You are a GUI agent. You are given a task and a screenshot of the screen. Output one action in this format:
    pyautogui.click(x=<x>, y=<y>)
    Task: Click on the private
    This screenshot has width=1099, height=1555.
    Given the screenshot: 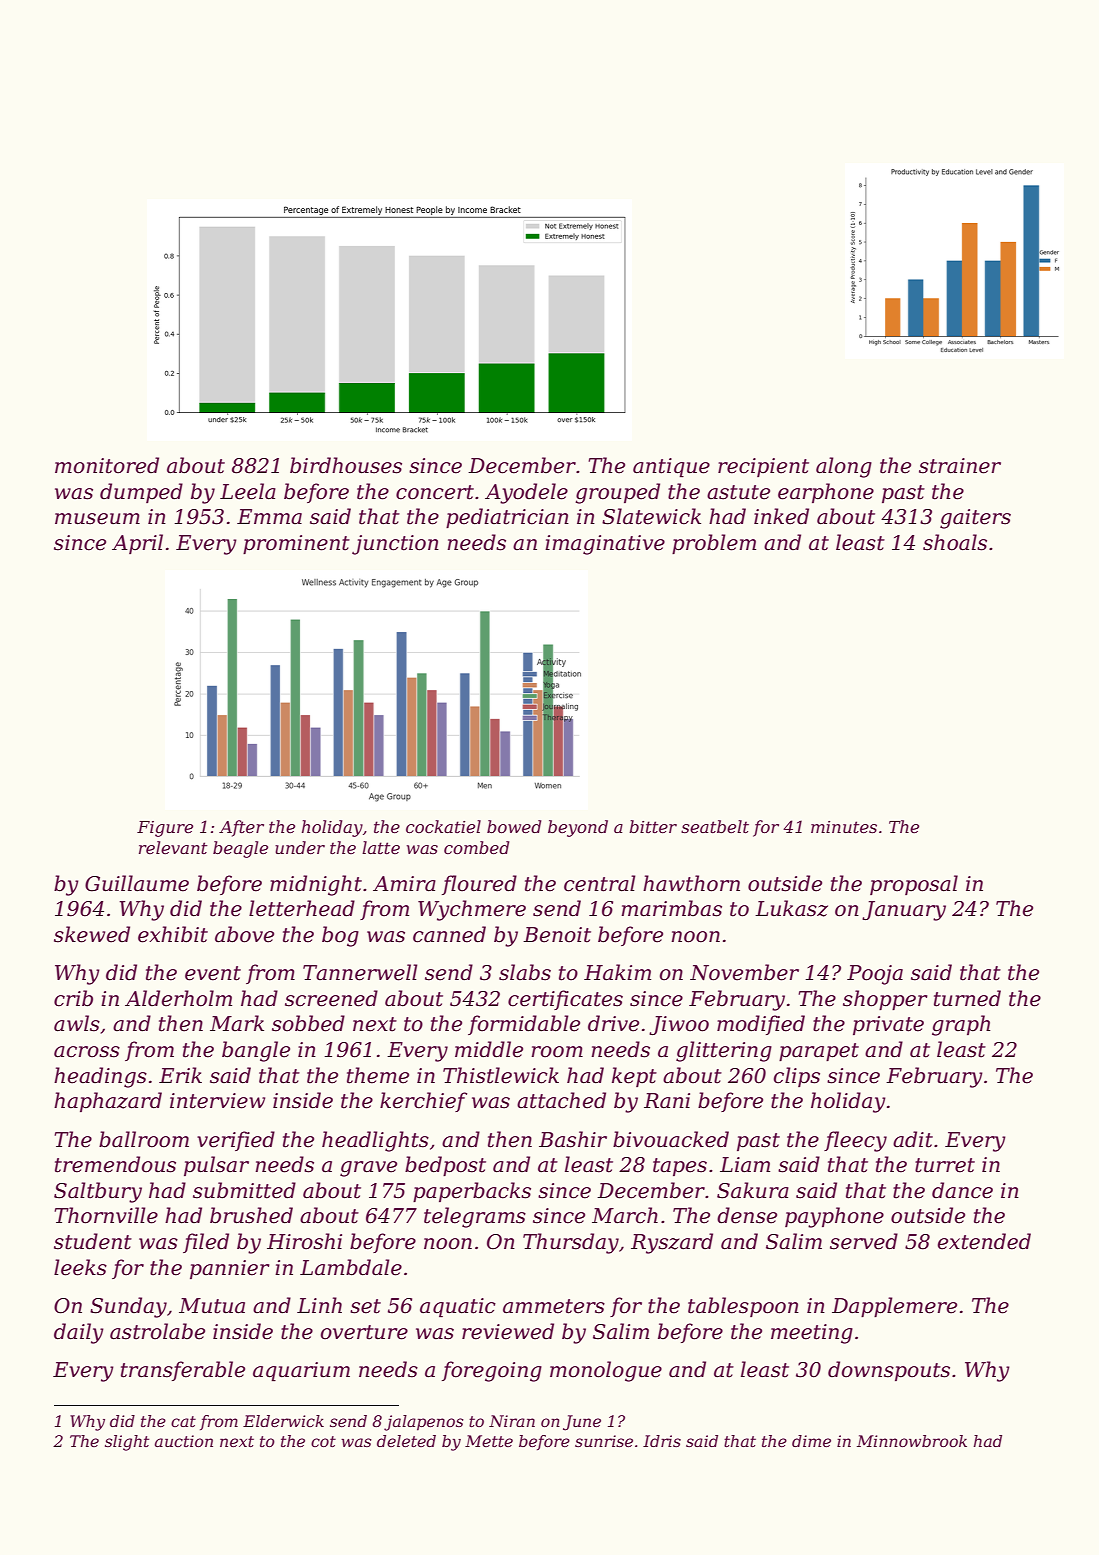 What is the action you would take?
    pyautogui.click(x=888, y=1025)
